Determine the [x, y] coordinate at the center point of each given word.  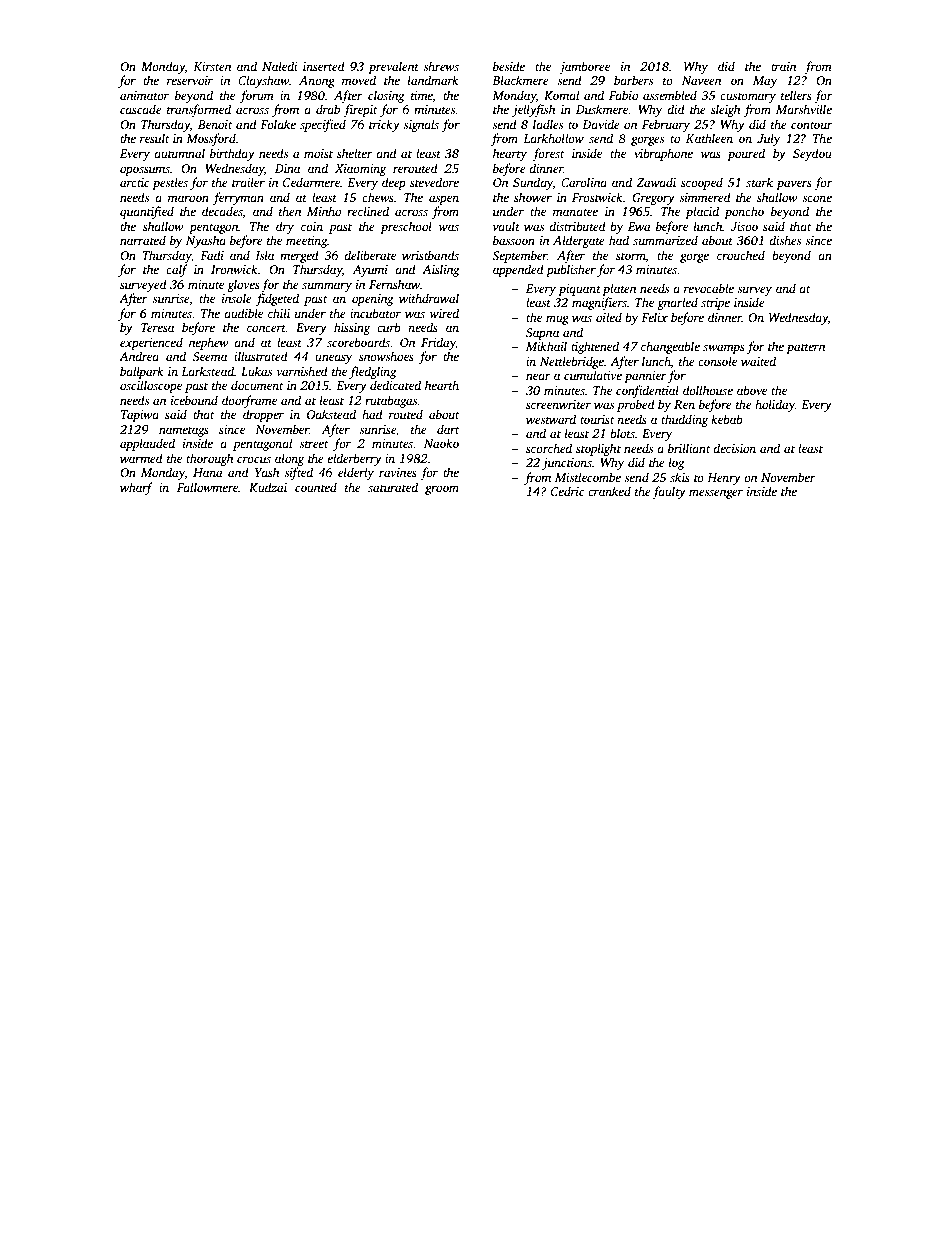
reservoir [190, 80]
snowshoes [386, 356]
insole [237, 298]
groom [442, 490]
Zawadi [656, 182]
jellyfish [533, 110]
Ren [684, 404]
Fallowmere [207, 487]
